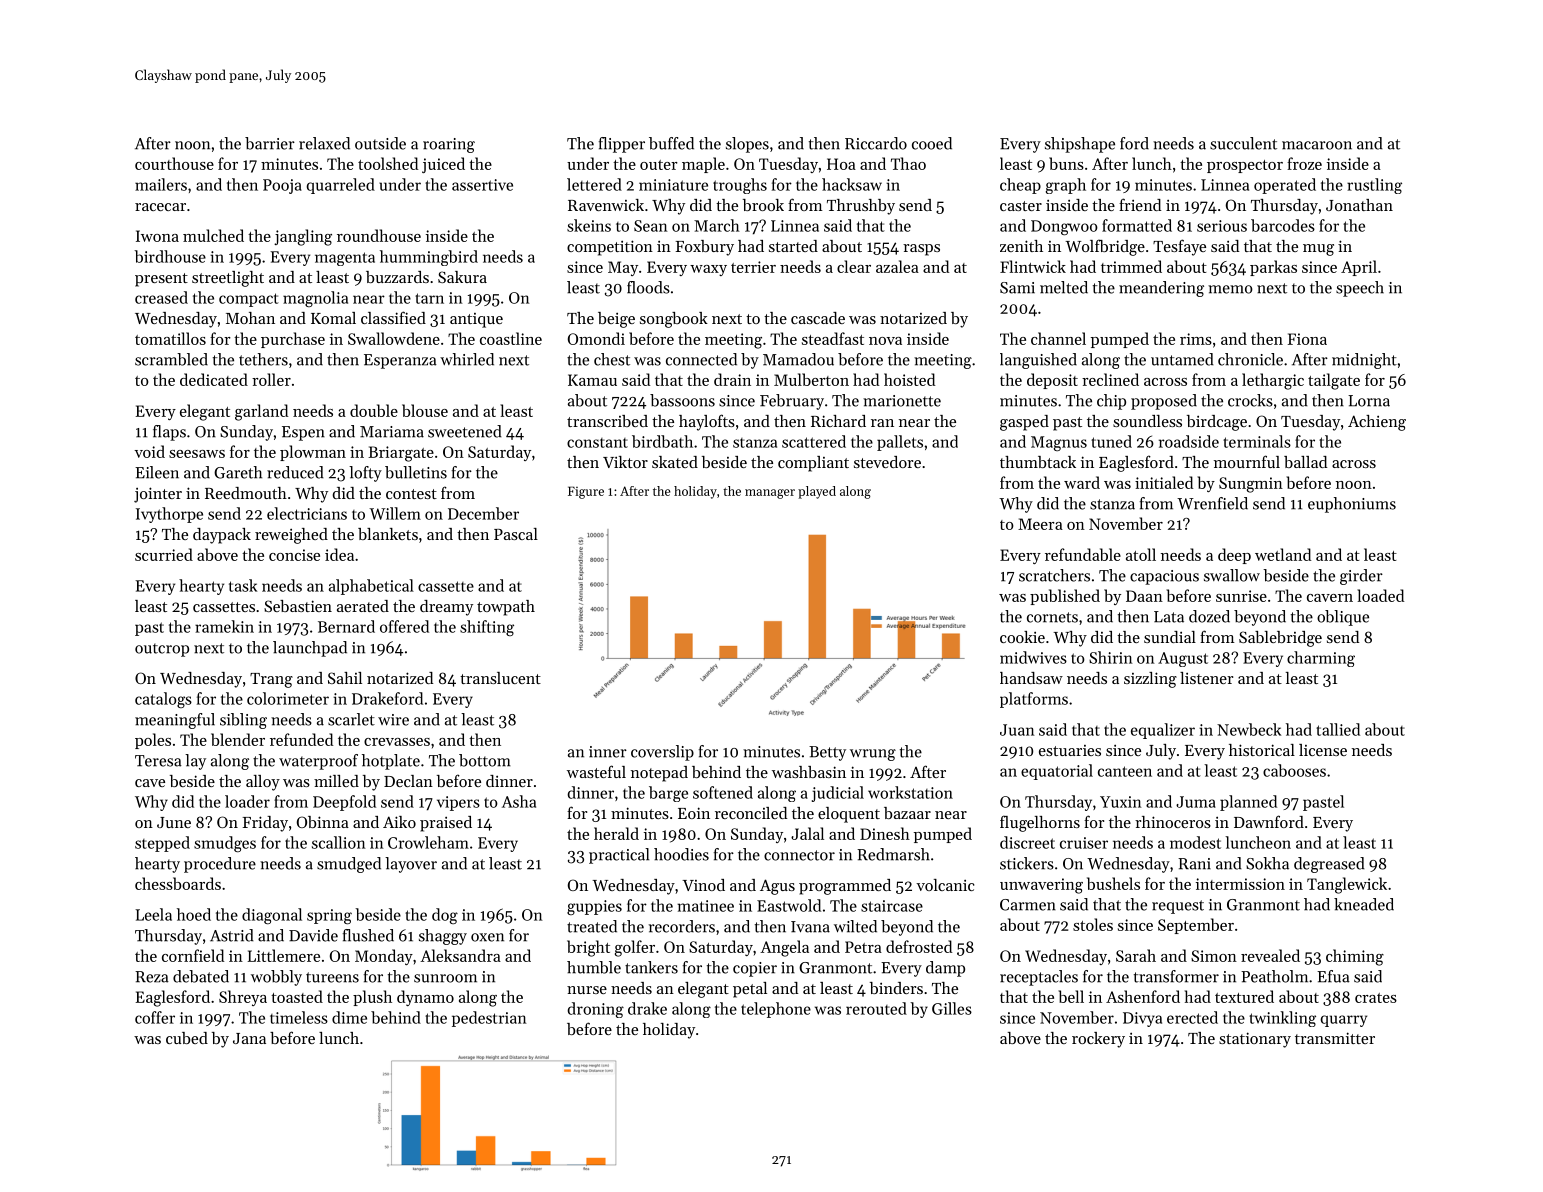 This screenshot has height=1192, width=1543. Describe the element at coordinates (1058, 338) in the screenshot. I see `channel` at that location.
